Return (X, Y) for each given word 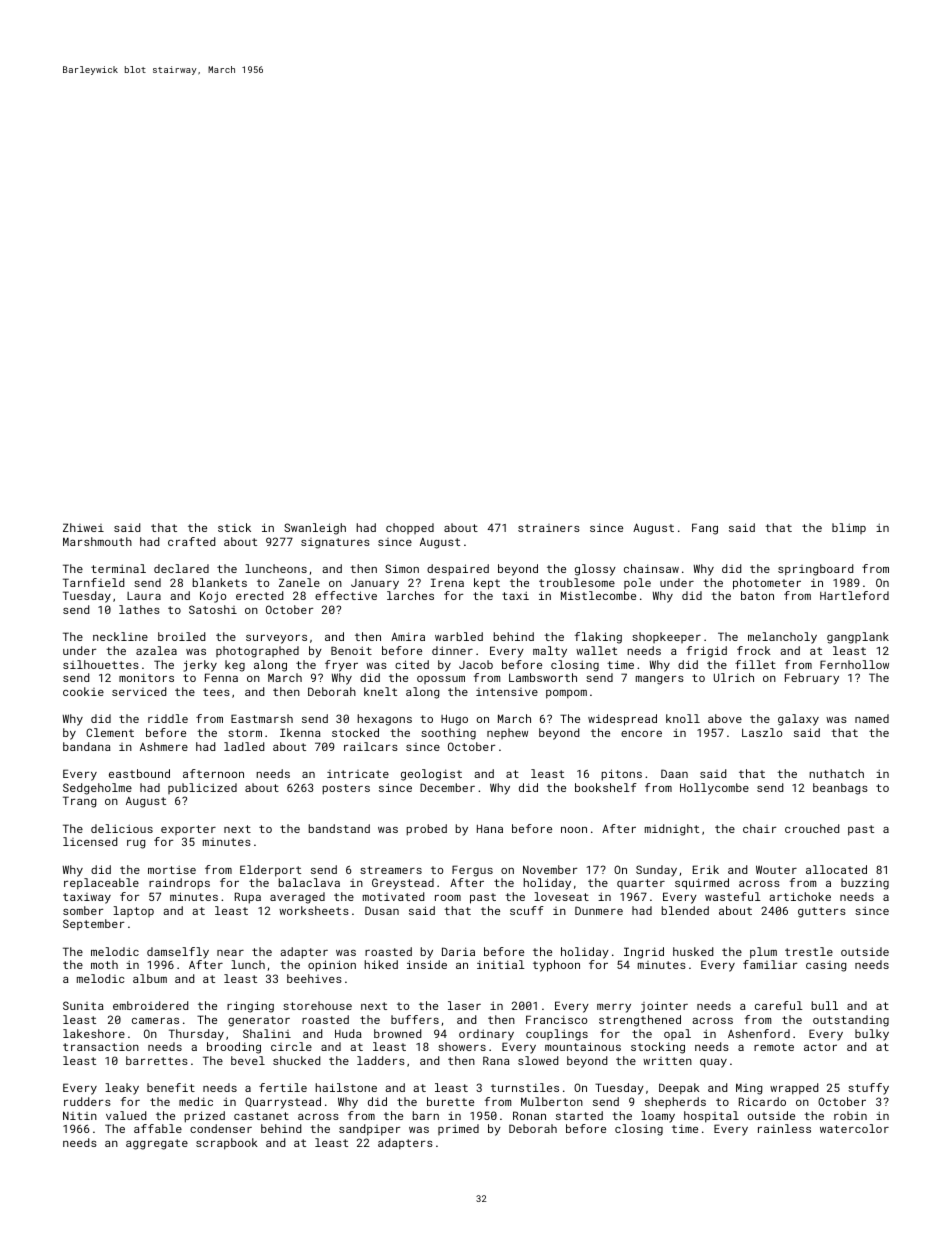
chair (759, 828)
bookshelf (606, 787)
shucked (296, 1060)
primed (458, 1129)
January (375, 584)
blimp (849, 528)
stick (234, 527)
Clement (110, 732)
